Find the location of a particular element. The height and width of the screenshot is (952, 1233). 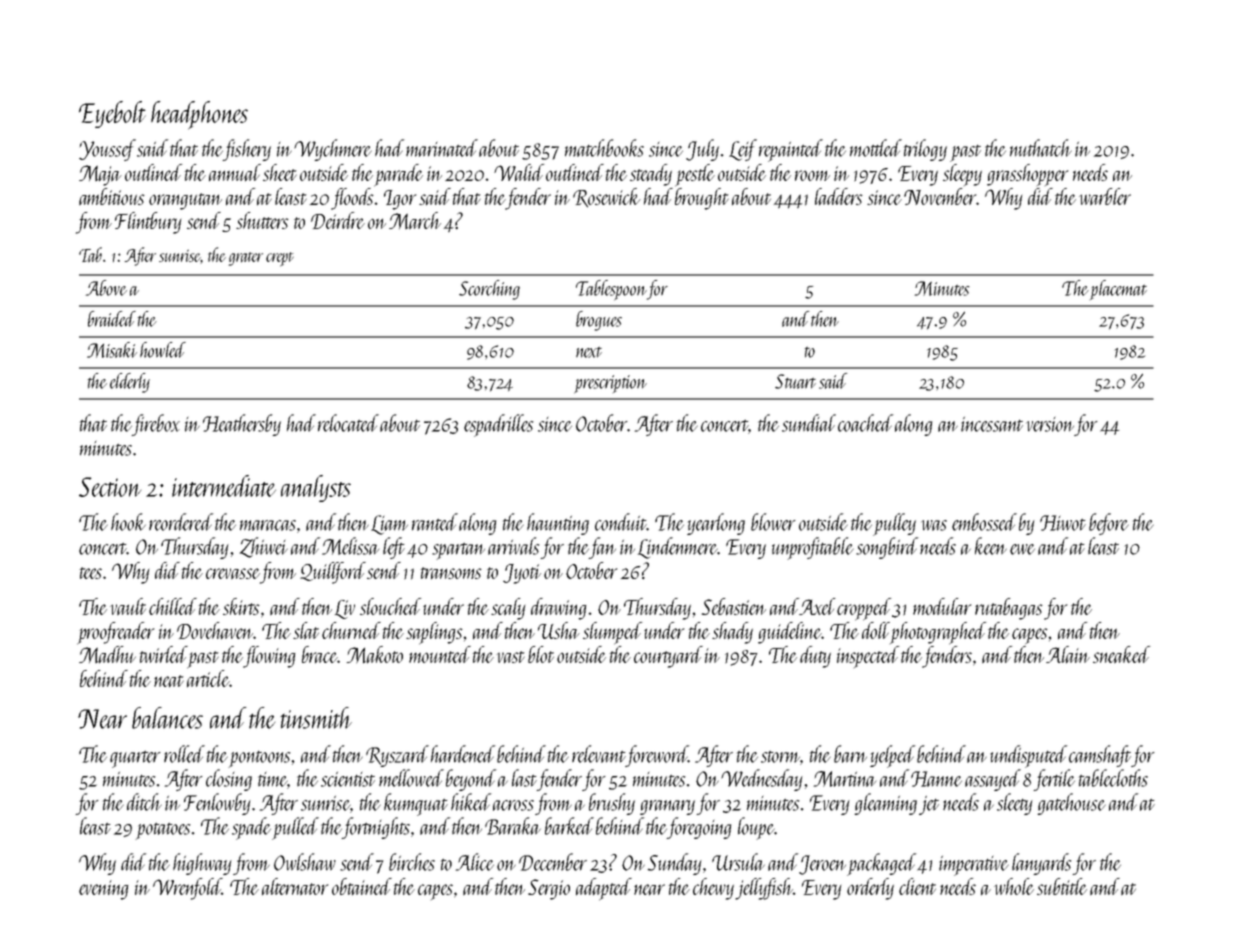

elderly is located at coordinates (130, 383).
